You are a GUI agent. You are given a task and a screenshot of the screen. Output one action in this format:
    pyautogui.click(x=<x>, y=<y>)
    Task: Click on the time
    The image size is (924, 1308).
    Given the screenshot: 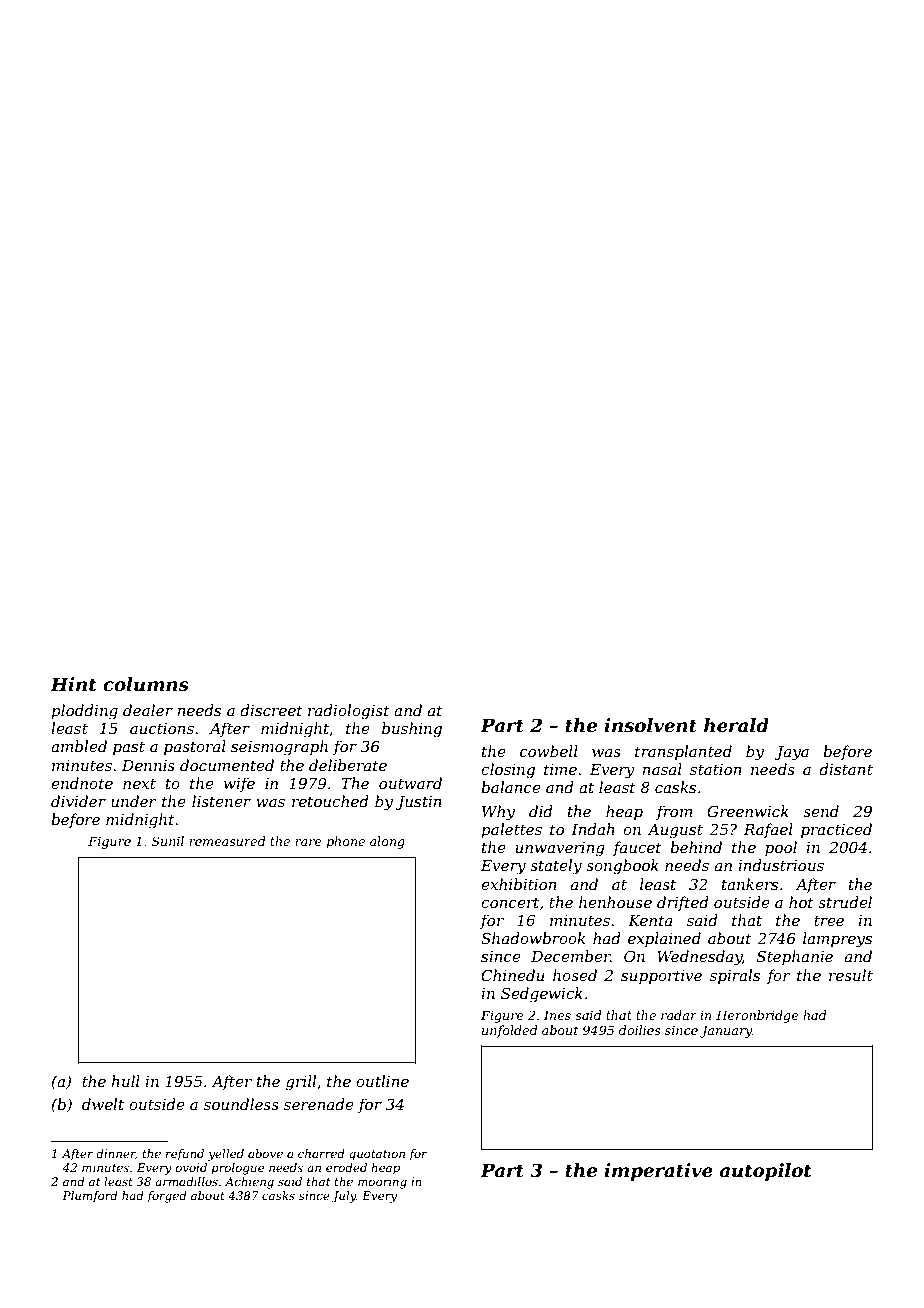 What is the action you would take?
    pyautogui.click(x=560, y=769)
